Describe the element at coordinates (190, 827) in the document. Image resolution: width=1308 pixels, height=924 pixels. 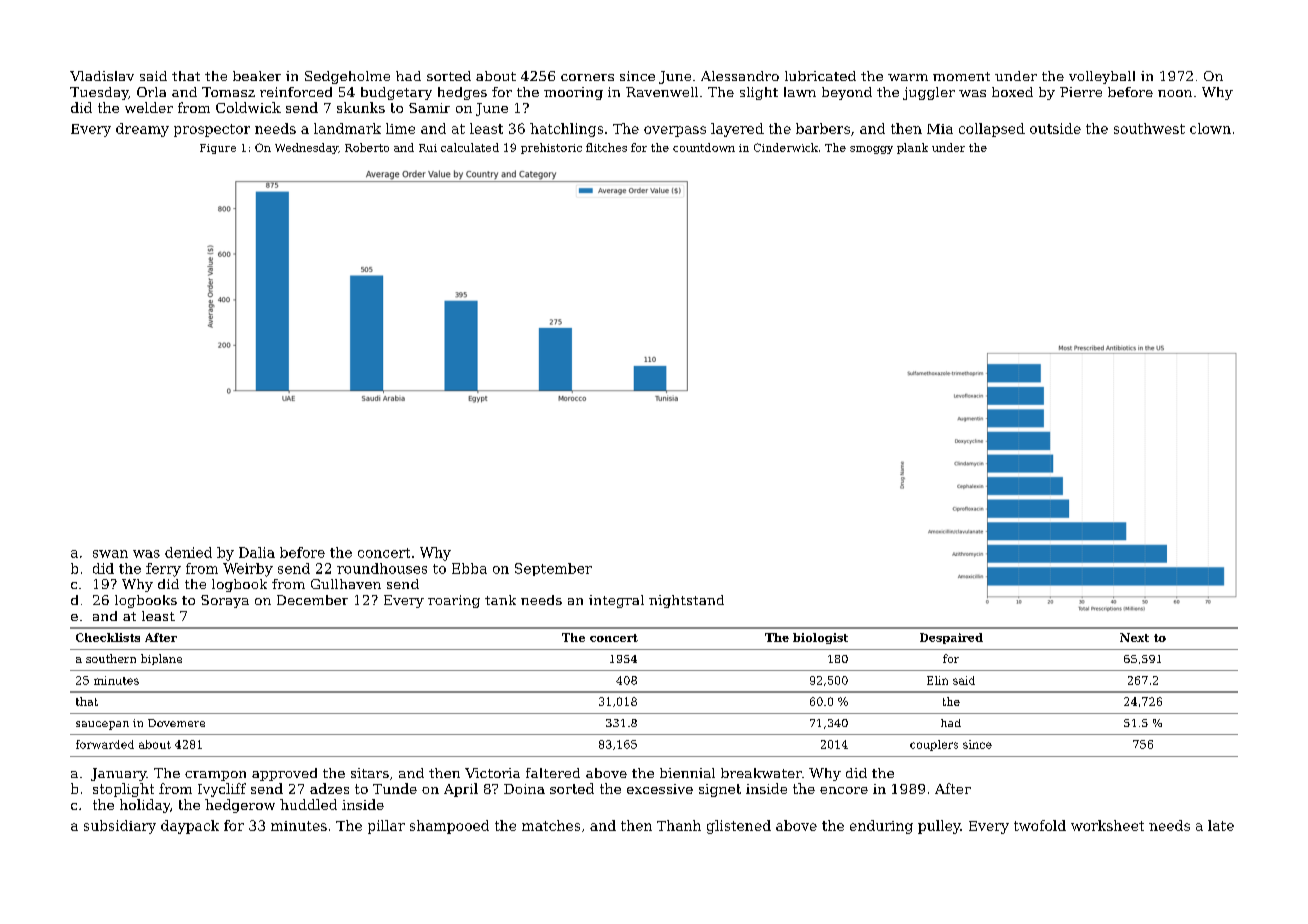
I see `daypack` at that location.
